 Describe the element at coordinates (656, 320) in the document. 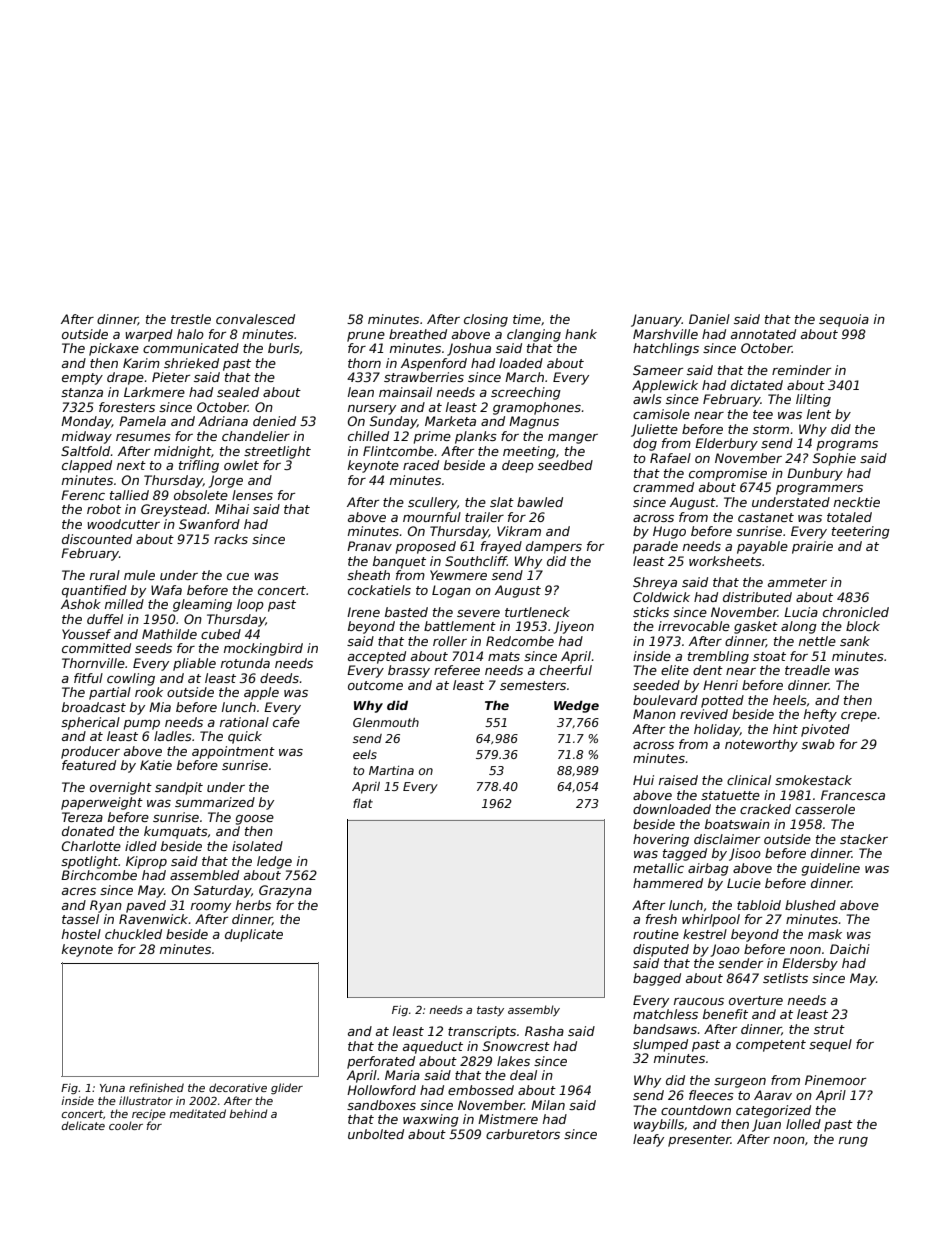

I see `January` at that location.
